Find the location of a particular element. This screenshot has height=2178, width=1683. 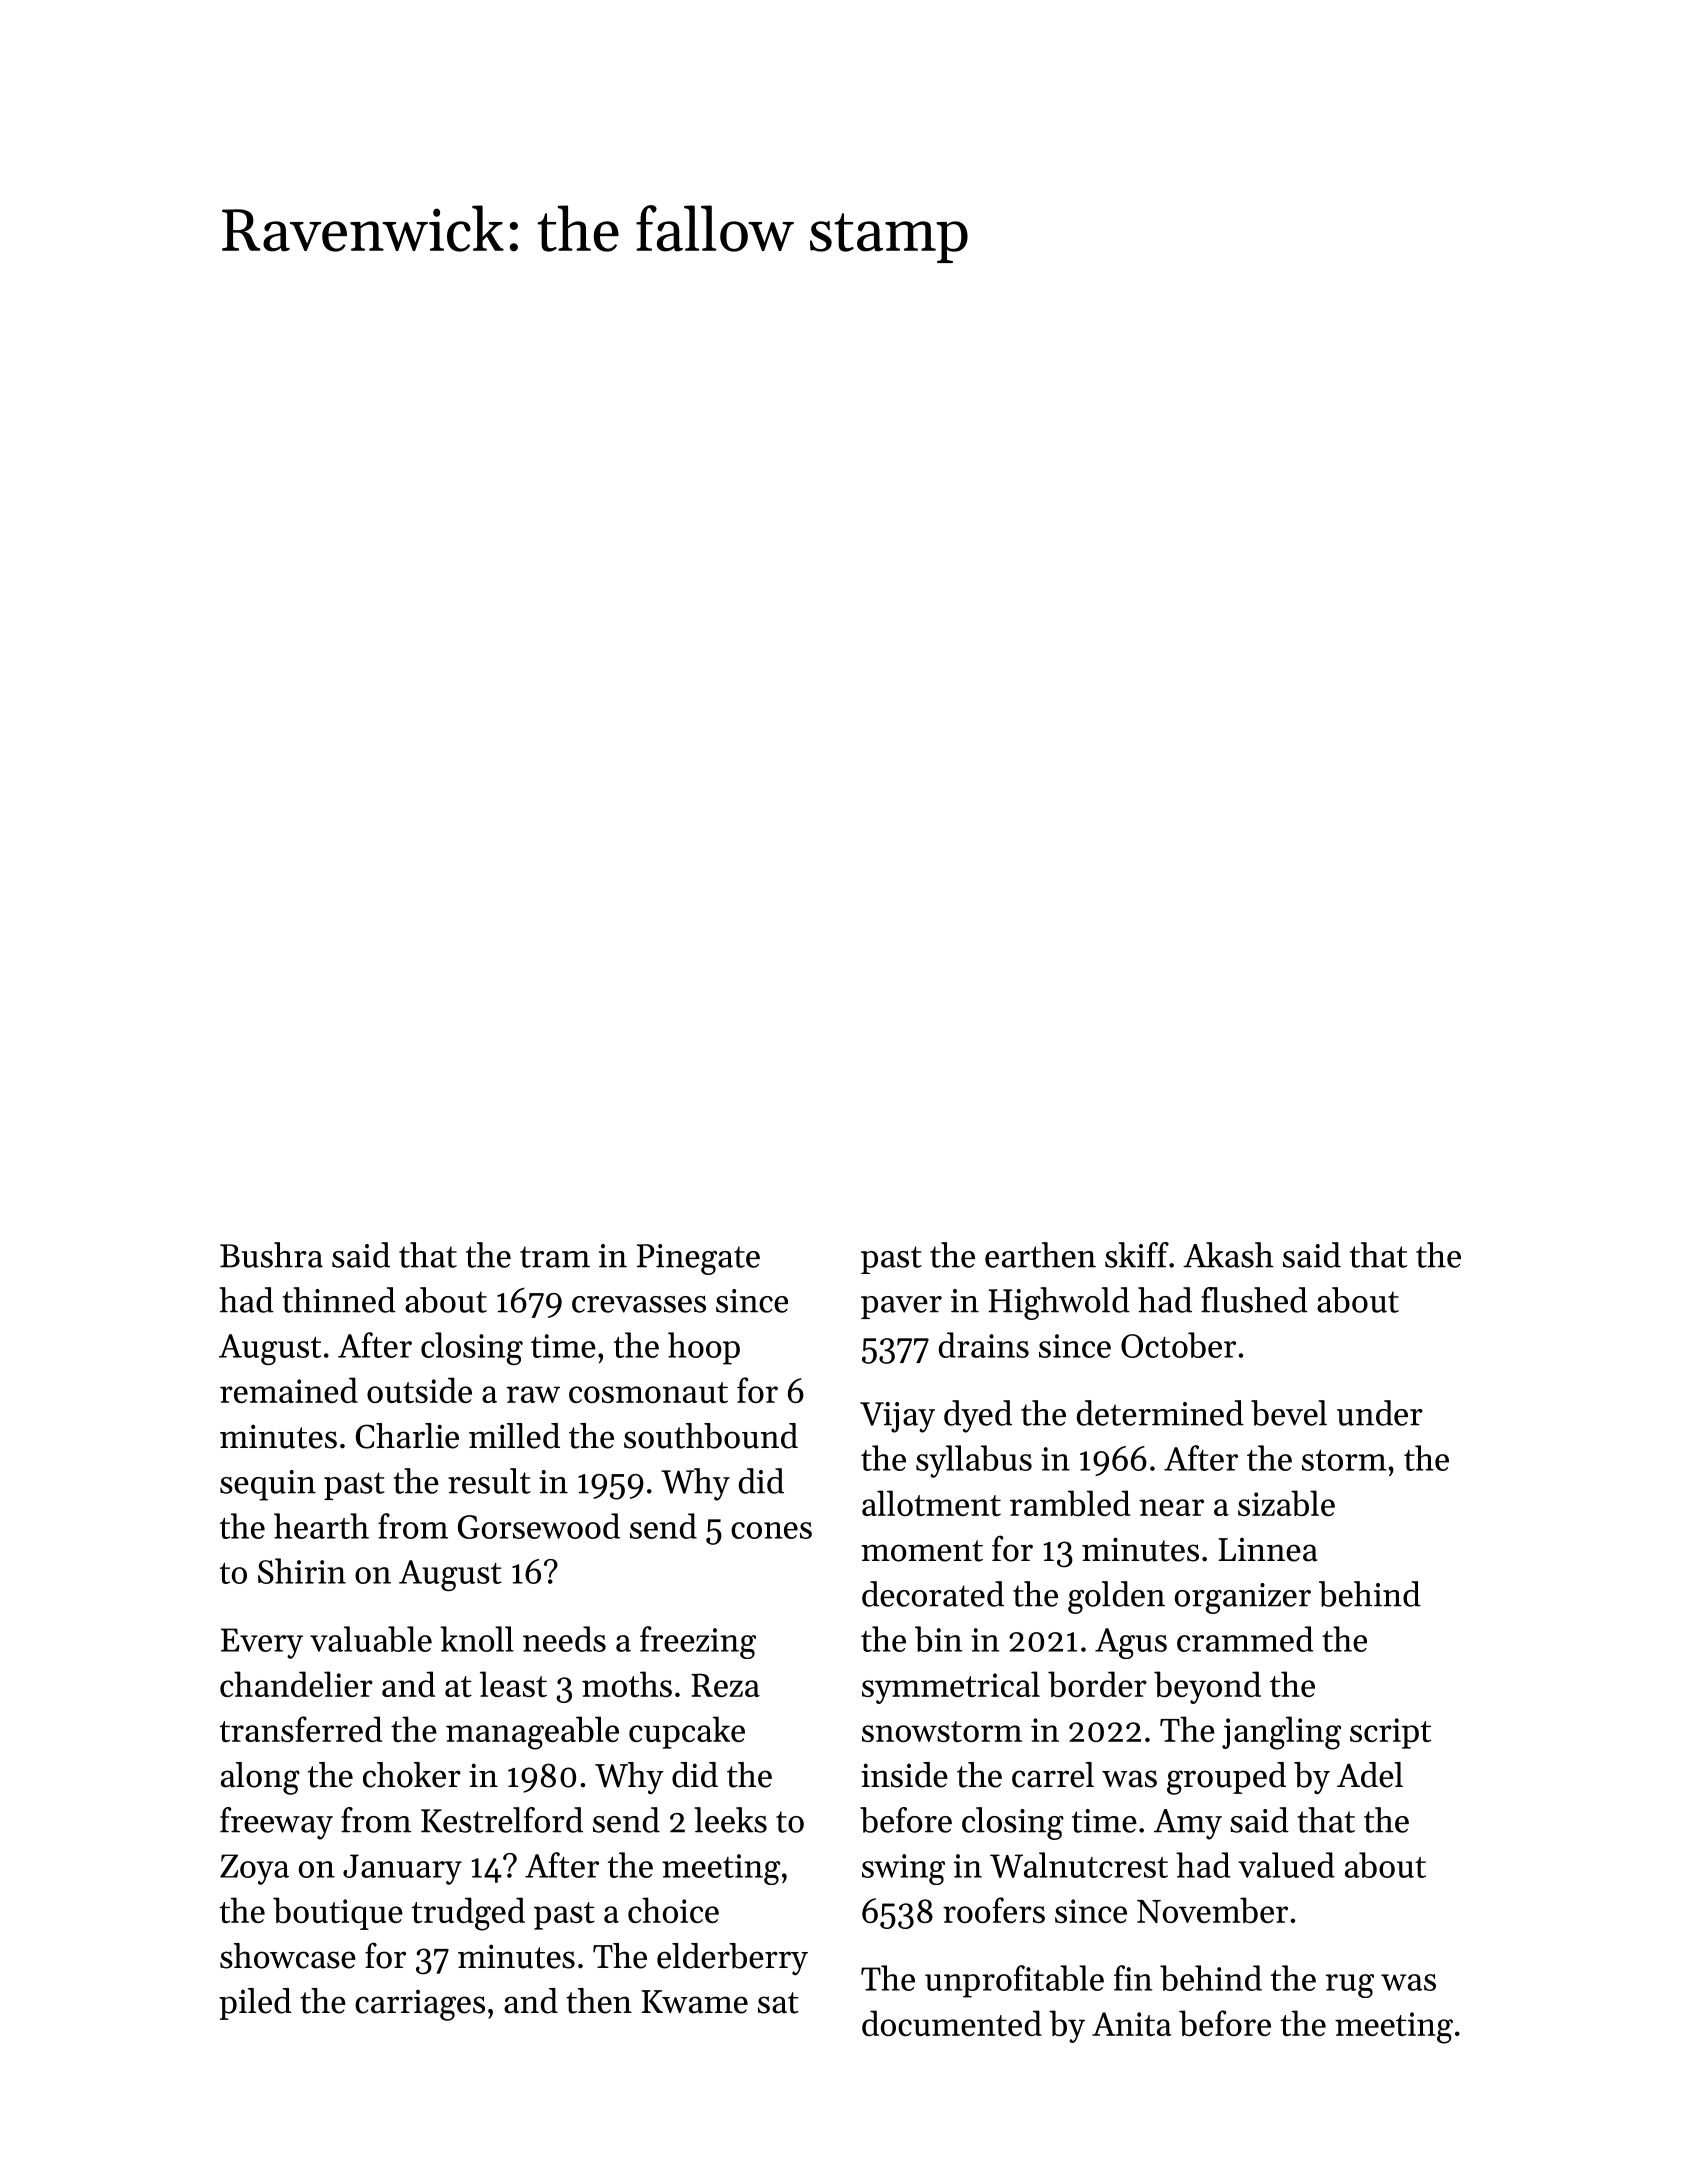

carriages is located at coordinates (420, 2005).
